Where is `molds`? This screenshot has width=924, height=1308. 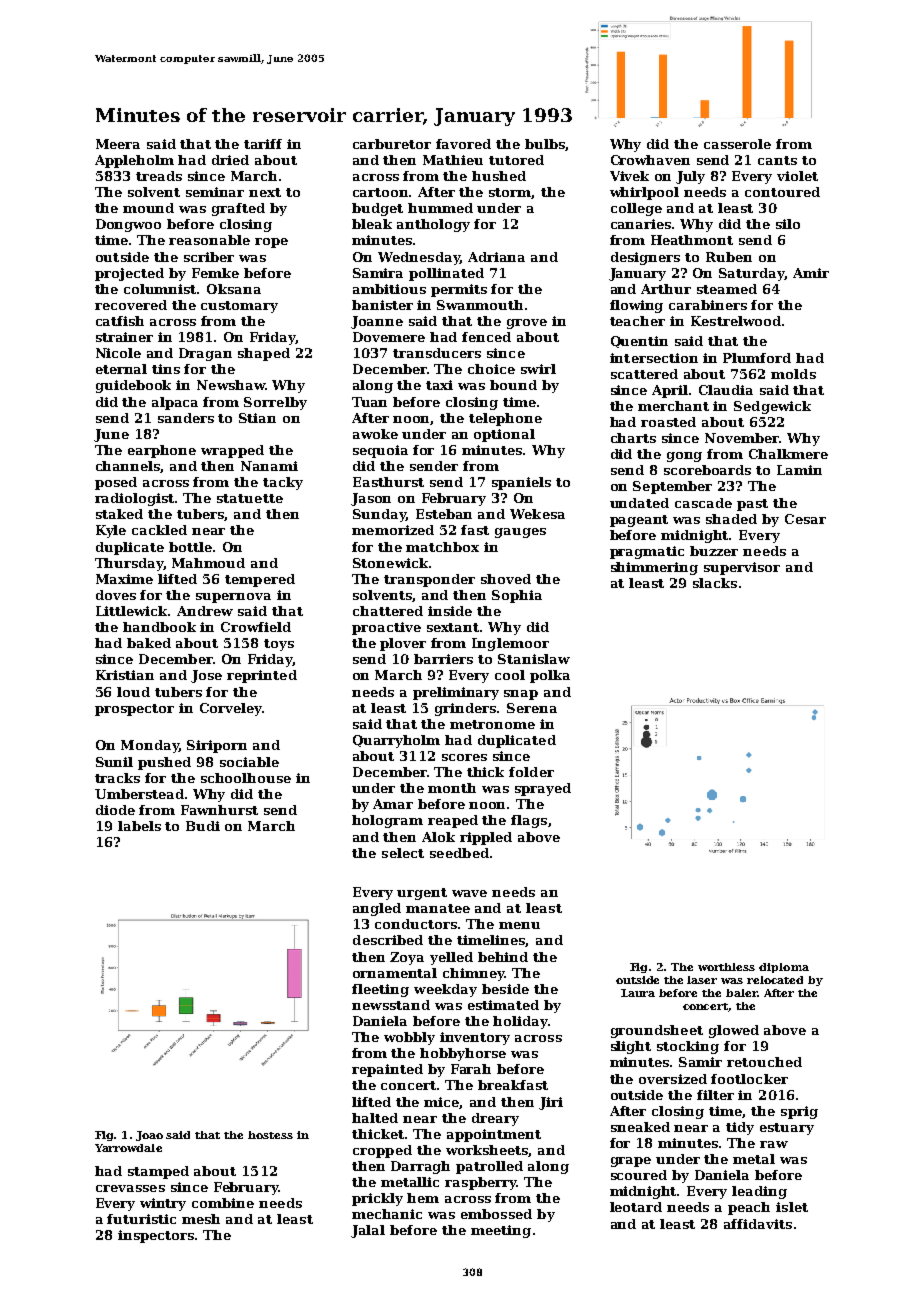
molds is located at coordinates (793, 374).
